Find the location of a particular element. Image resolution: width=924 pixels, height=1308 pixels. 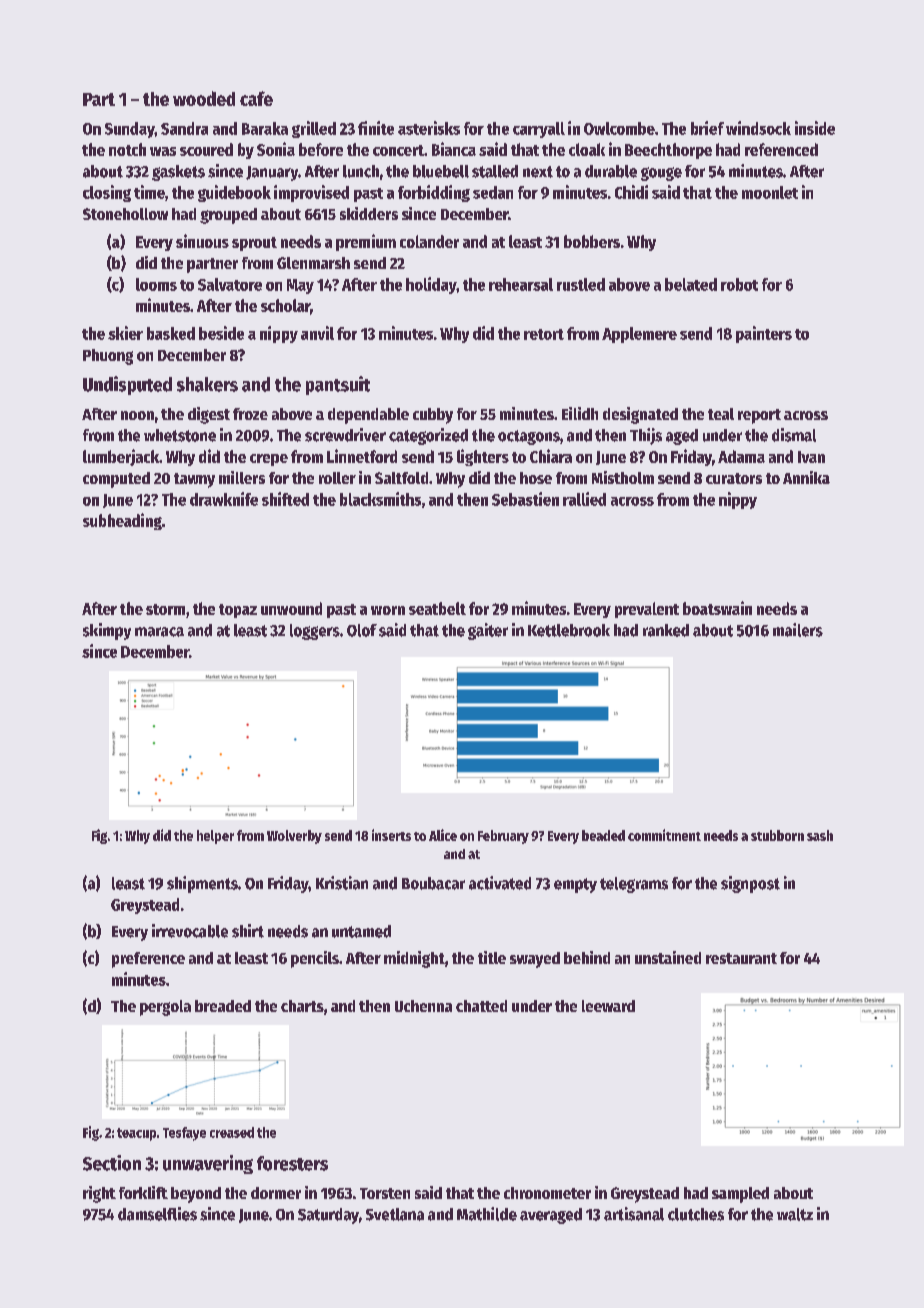

notch is located at coordinates (127, 149).
